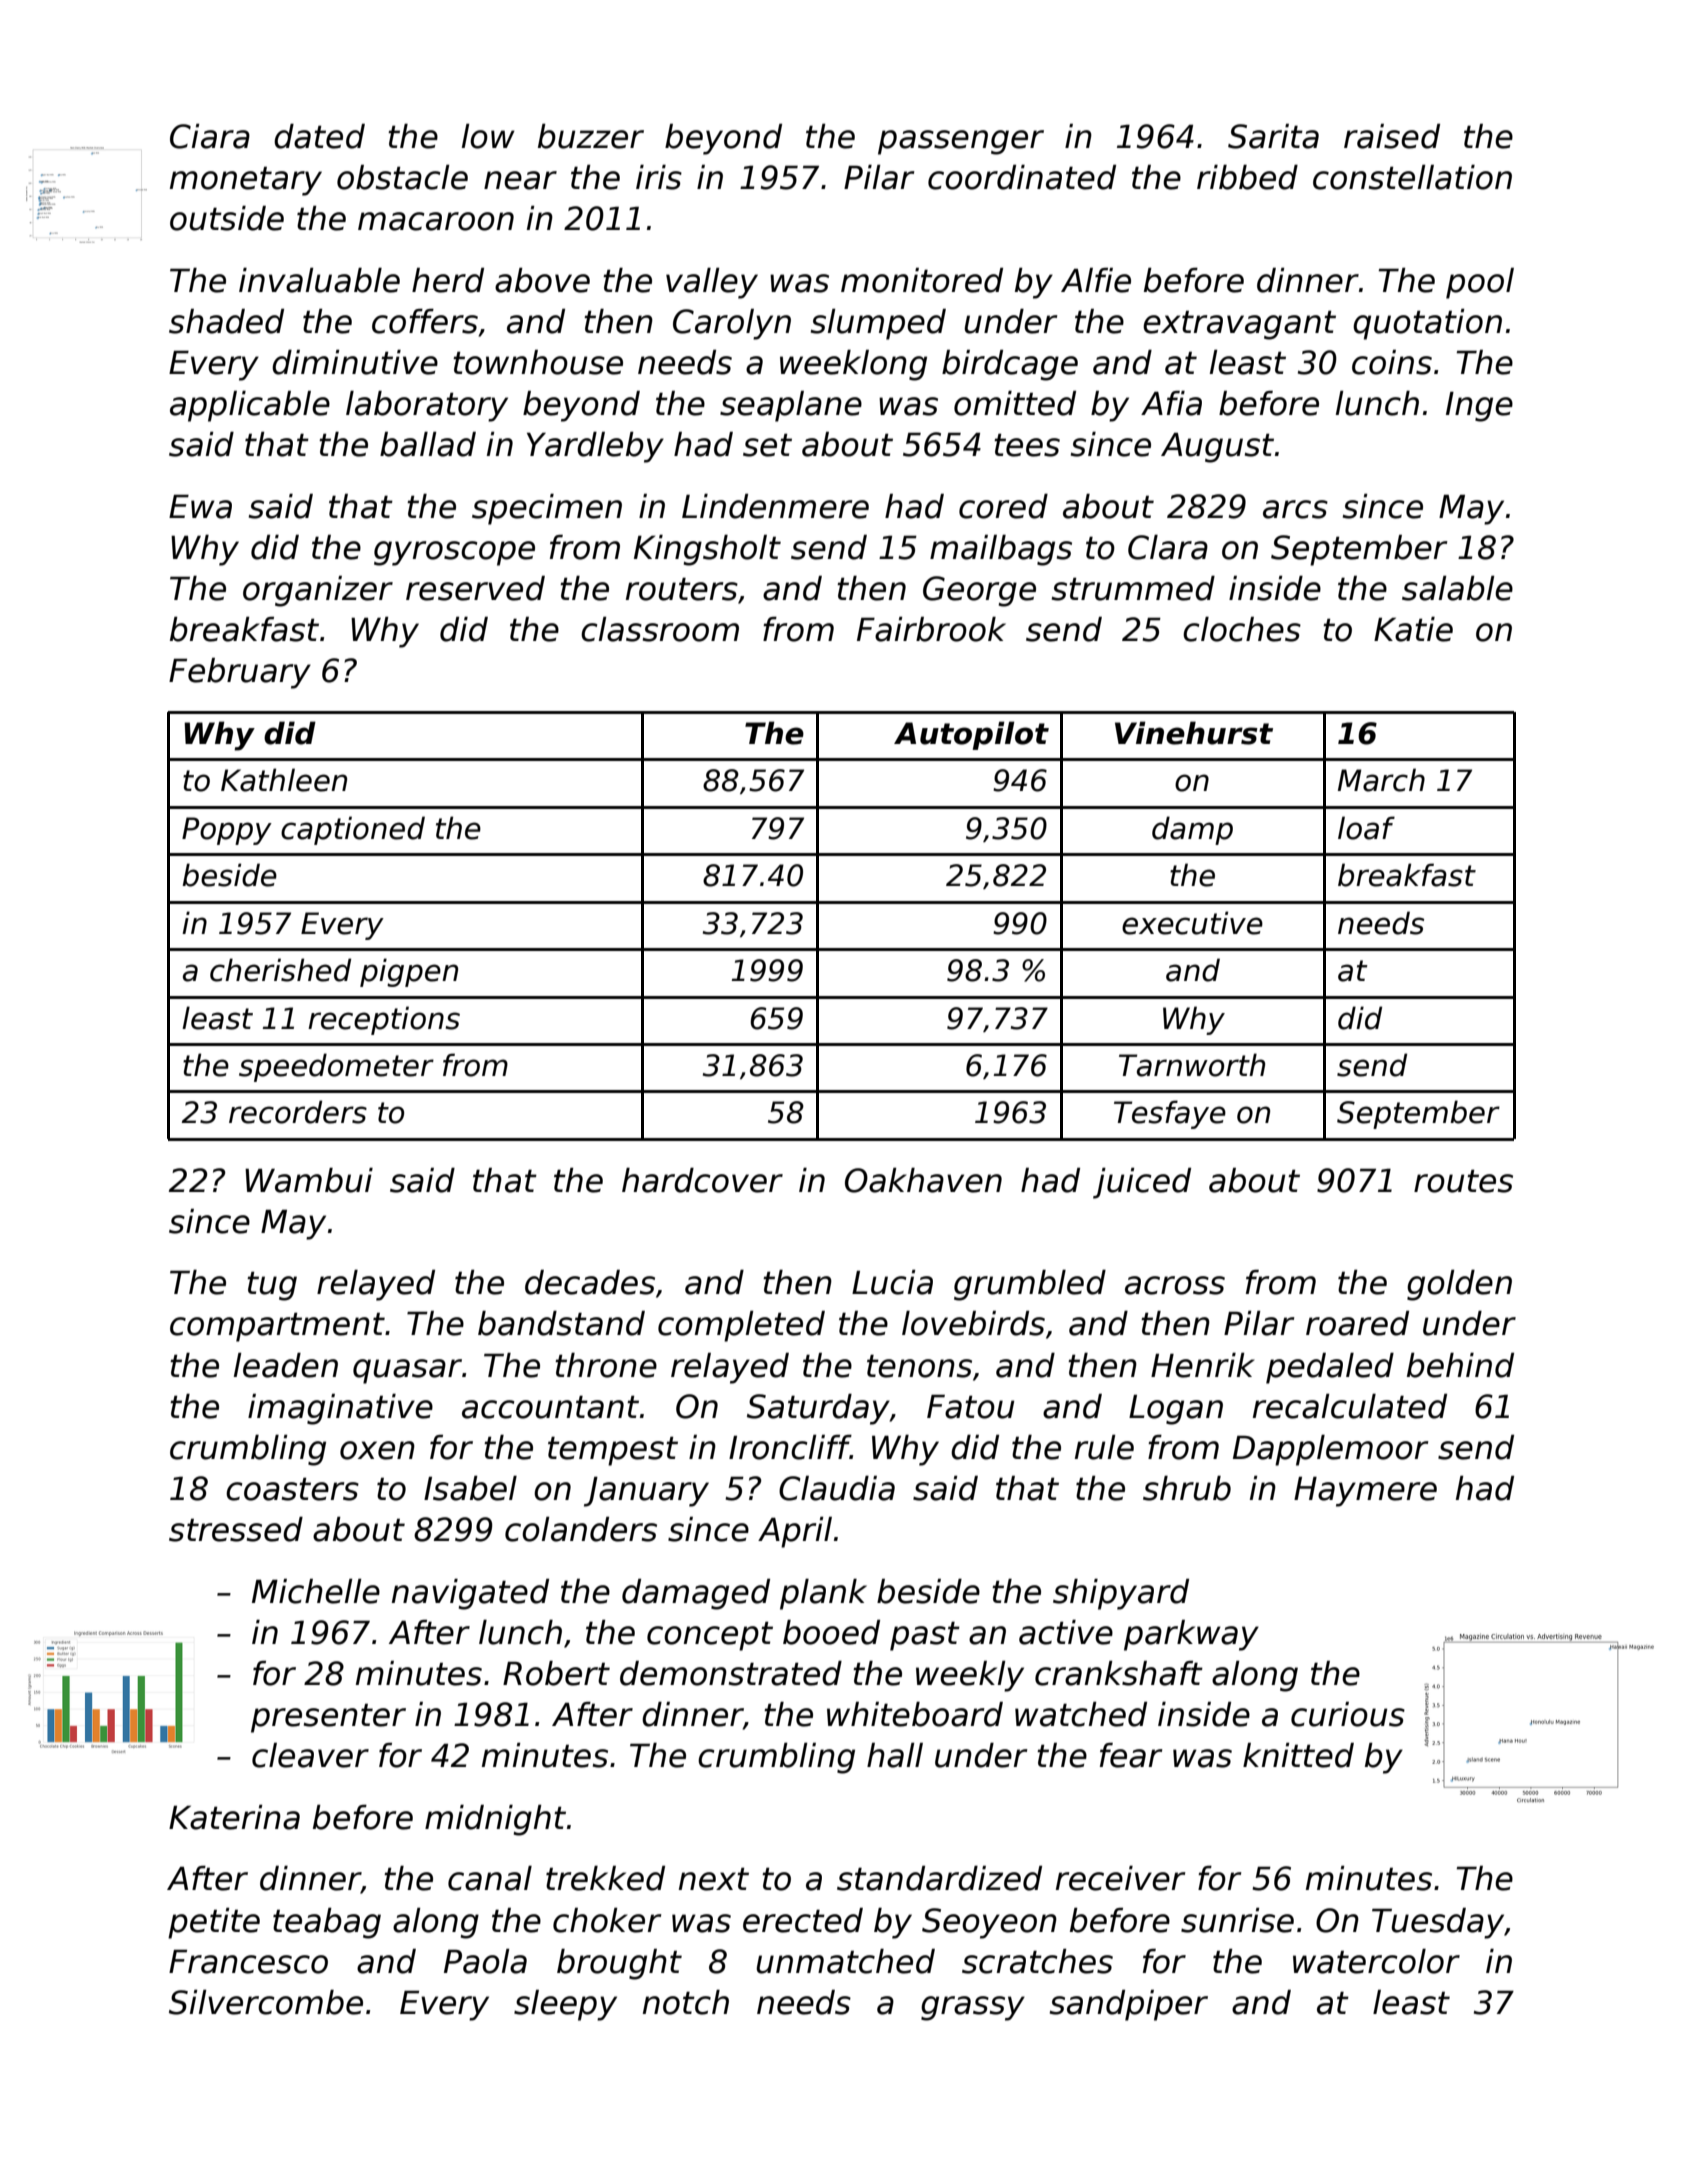 Image resolution: width=1683 pixels, height=2178 pixels. I want to click on grassy, so click(973, 2008).
